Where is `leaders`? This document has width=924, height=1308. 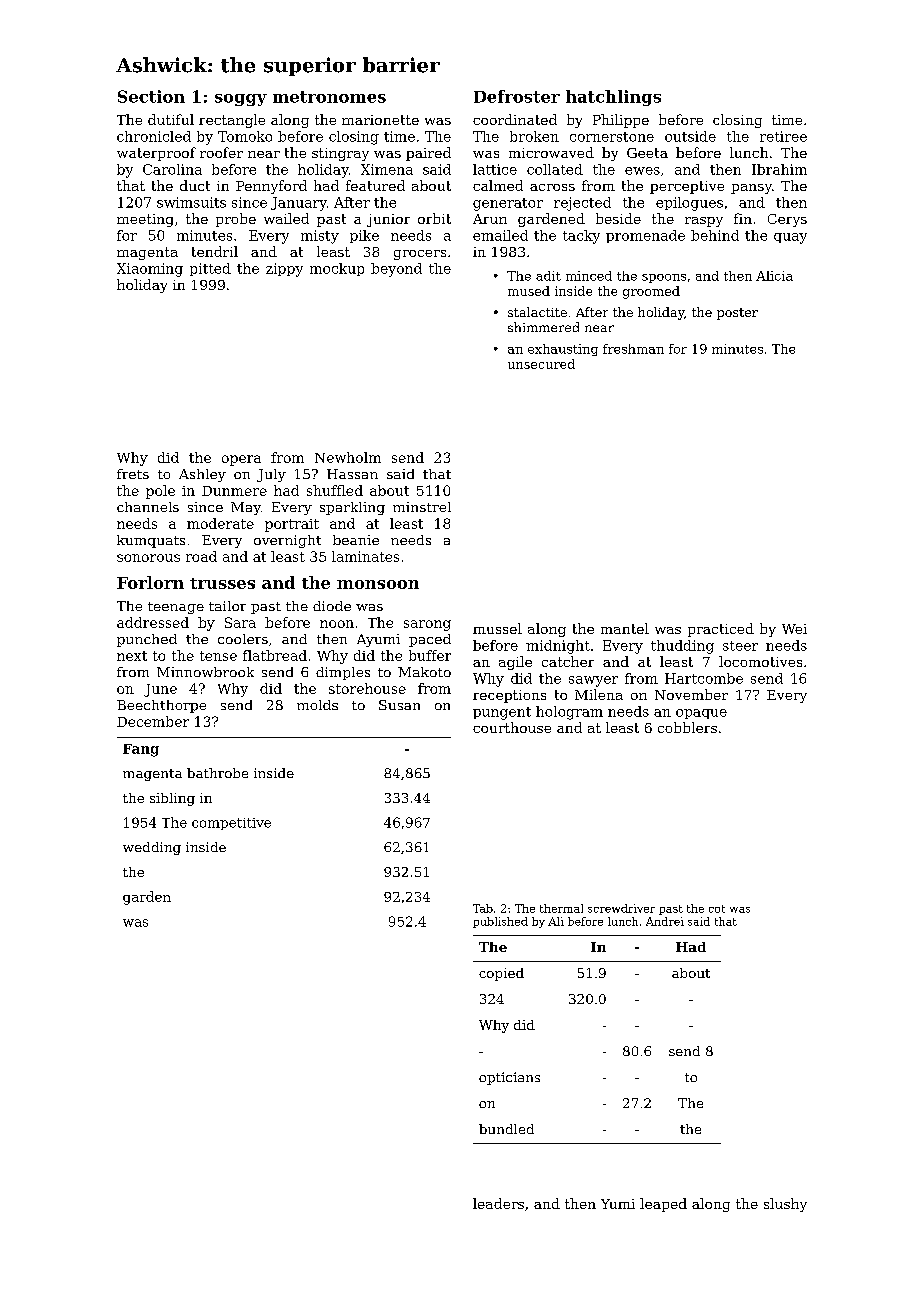 leaders is located at coordinates (498, 1203).
